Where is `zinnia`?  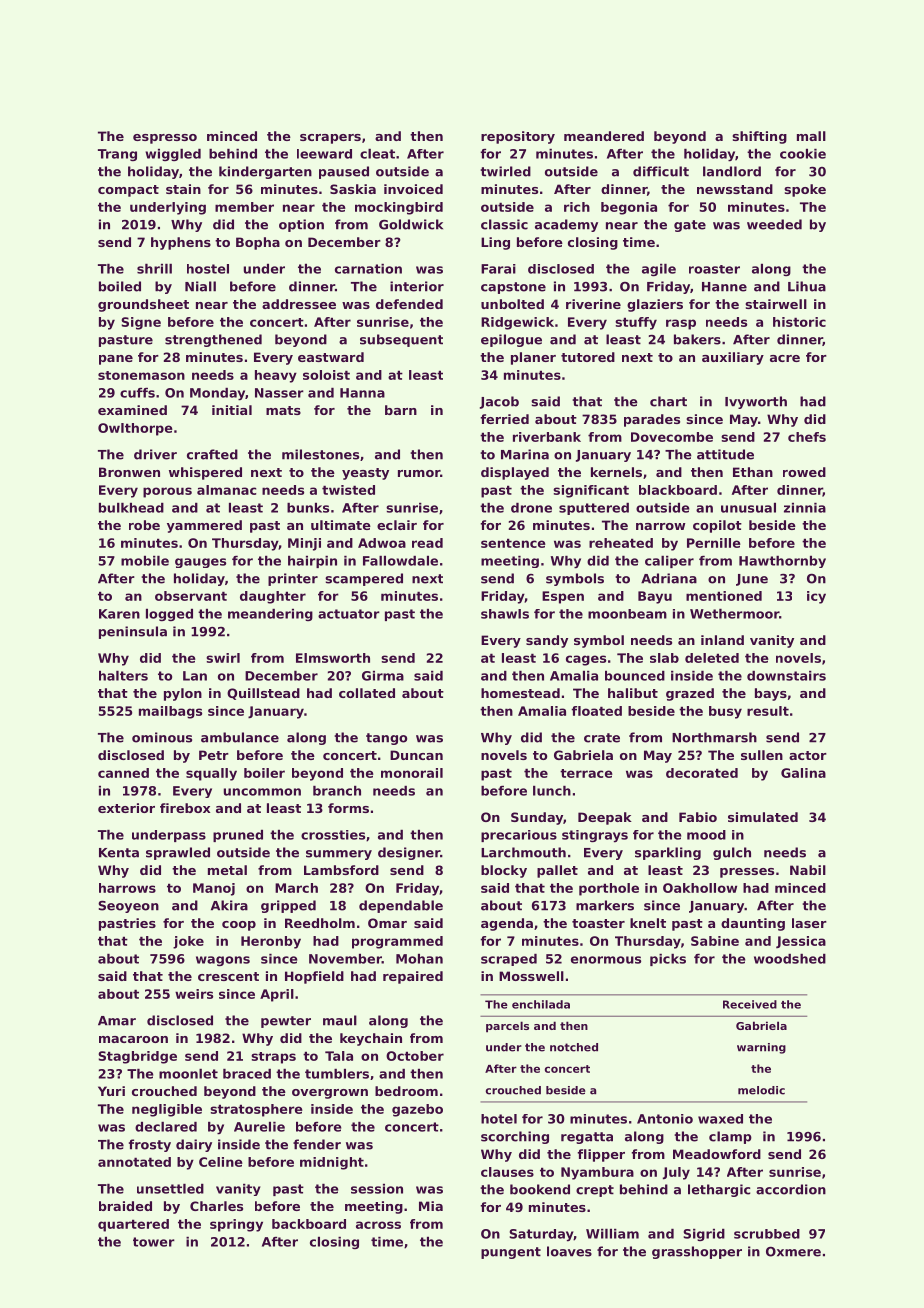 zinnia is located at coordinates (805, 508).
